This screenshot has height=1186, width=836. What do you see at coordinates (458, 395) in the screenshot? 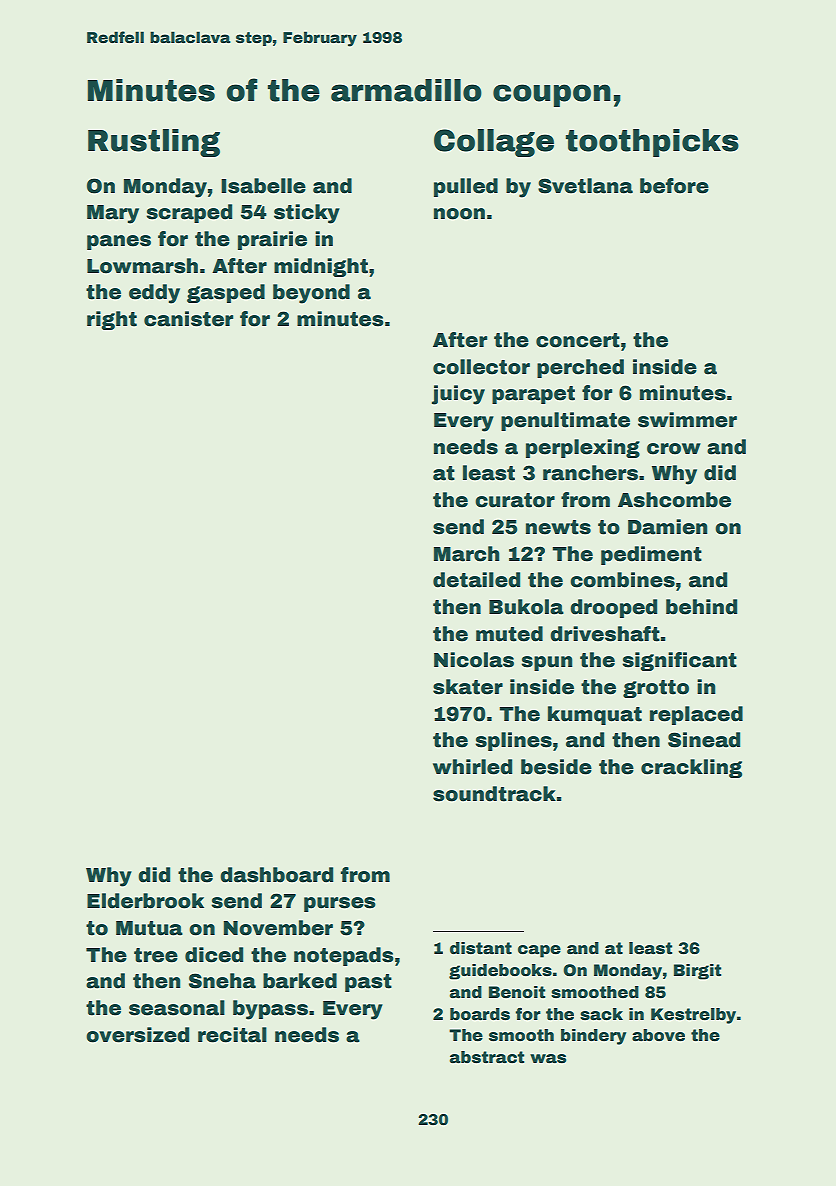
I see `juicy` at bounding box center [458, 395].
